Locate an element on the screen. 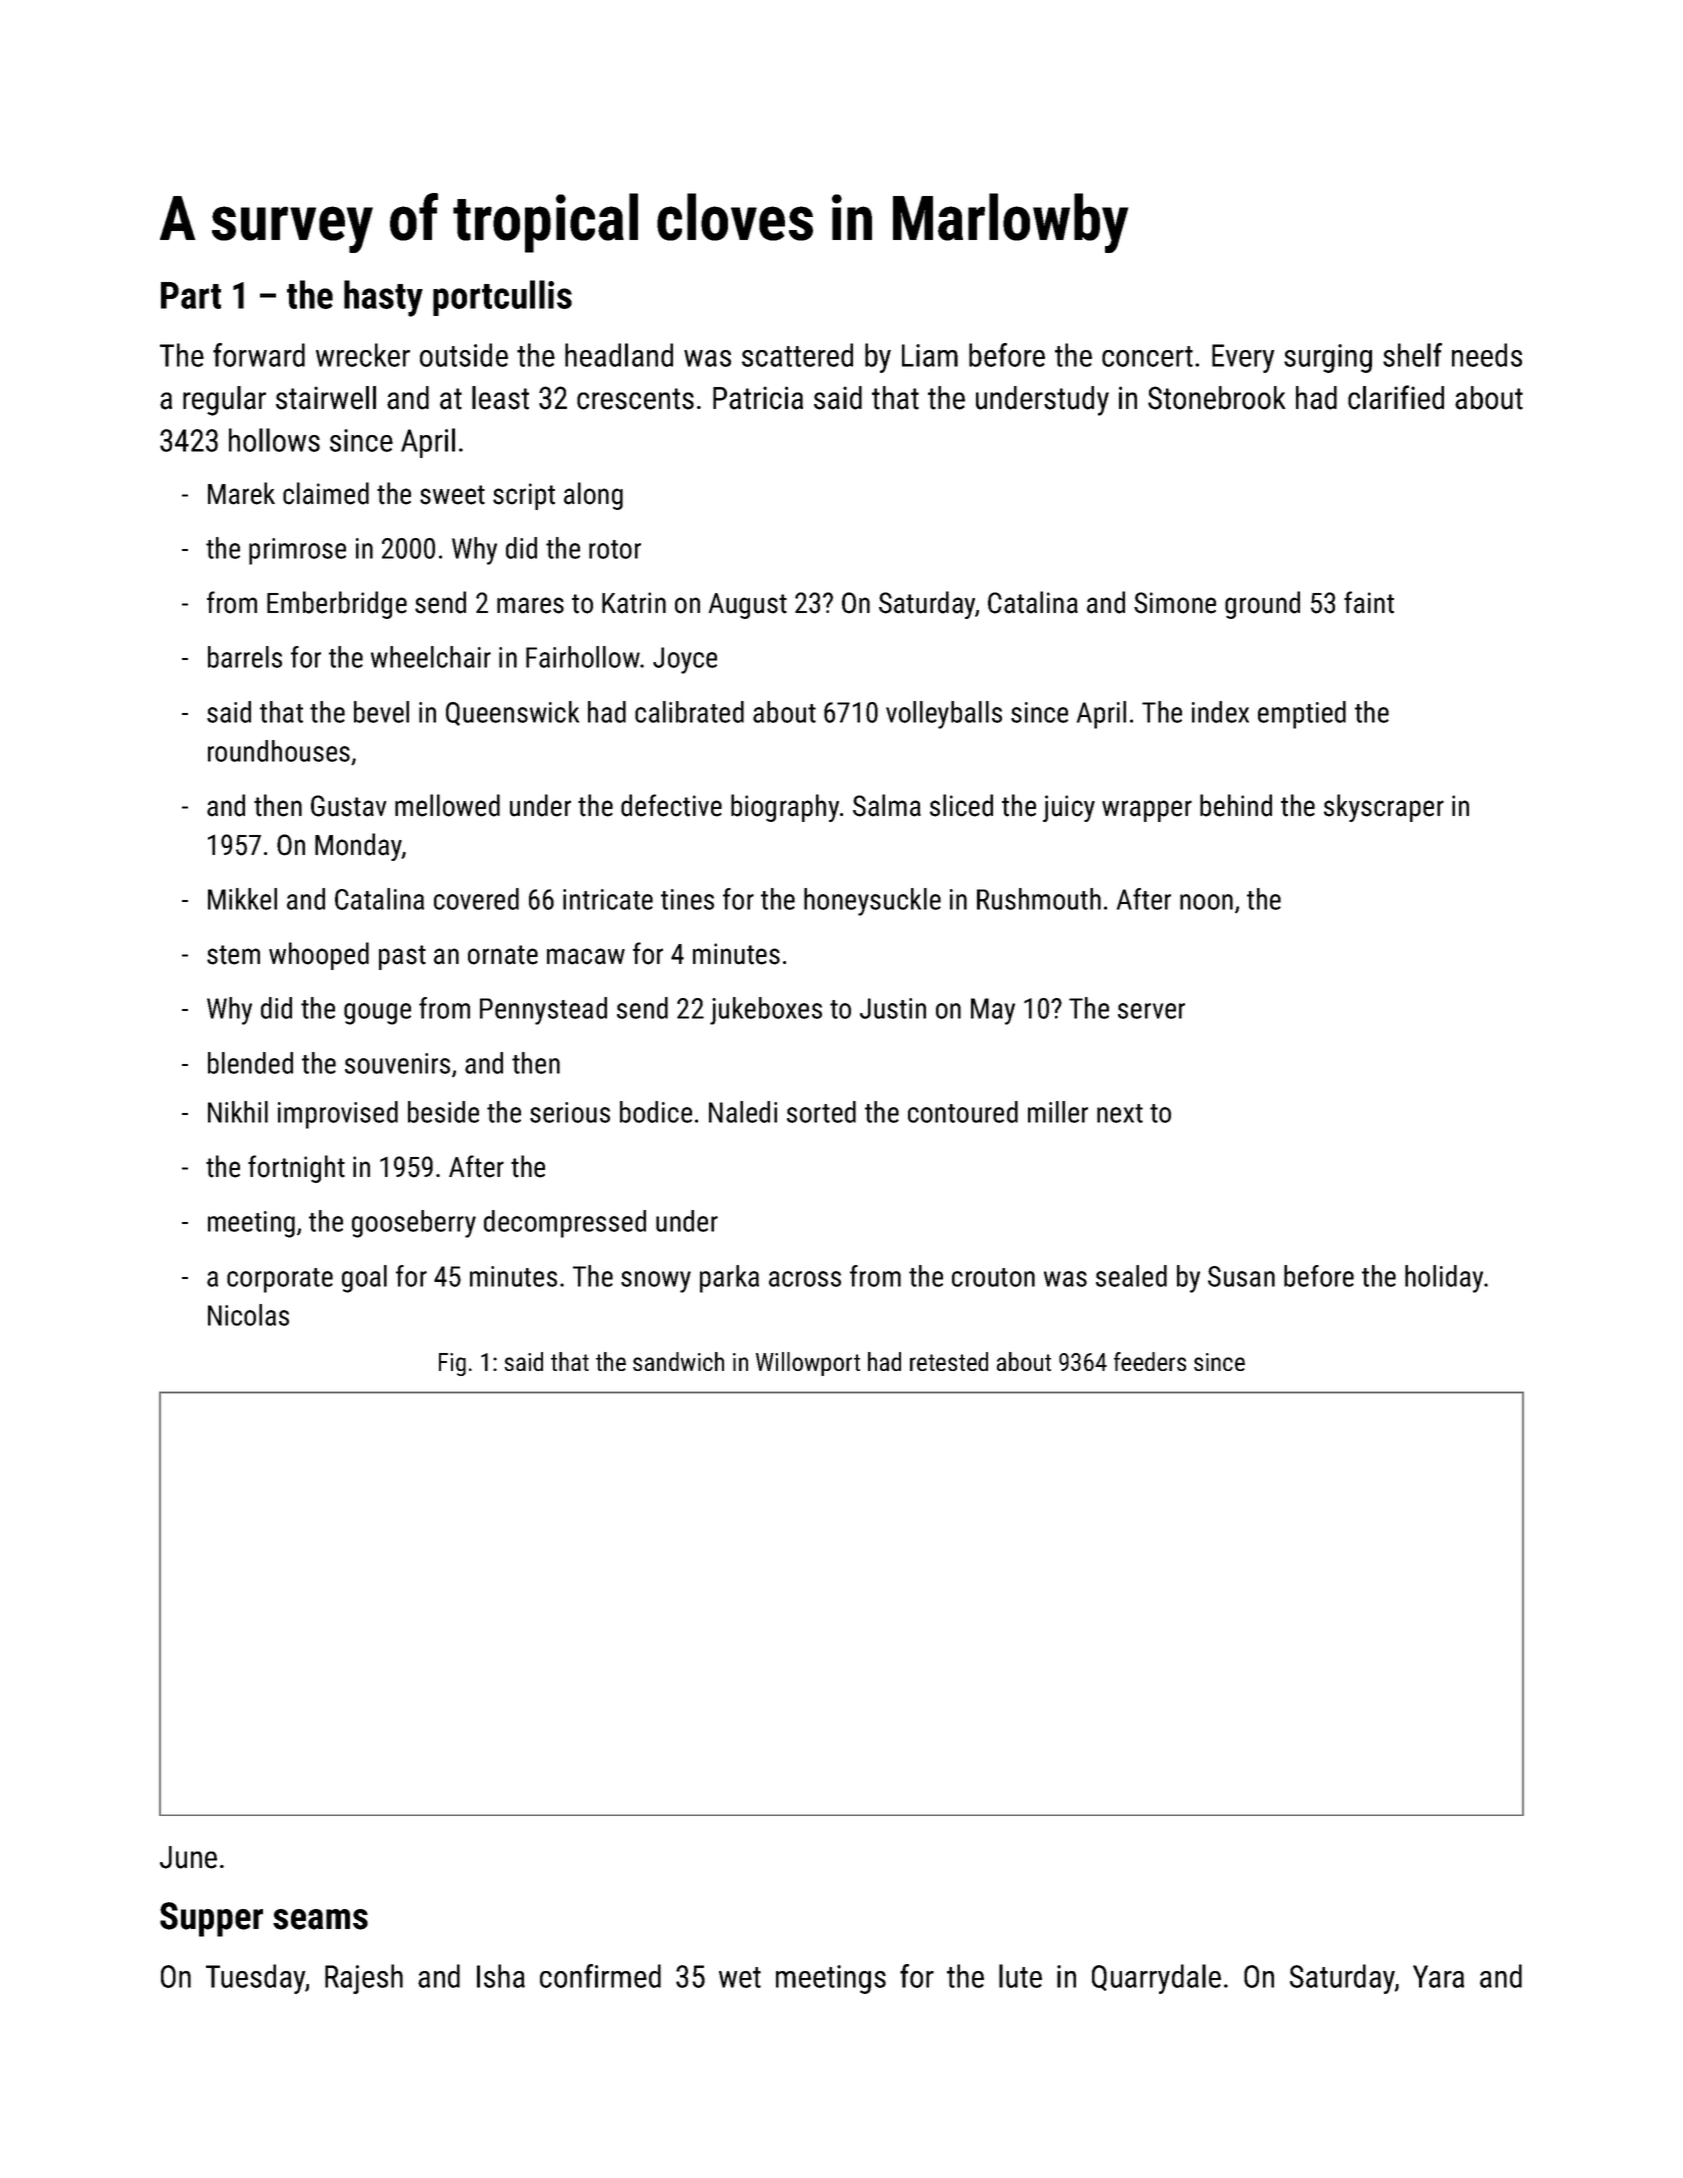  holiday is located at coordinates (1444, 1279).
